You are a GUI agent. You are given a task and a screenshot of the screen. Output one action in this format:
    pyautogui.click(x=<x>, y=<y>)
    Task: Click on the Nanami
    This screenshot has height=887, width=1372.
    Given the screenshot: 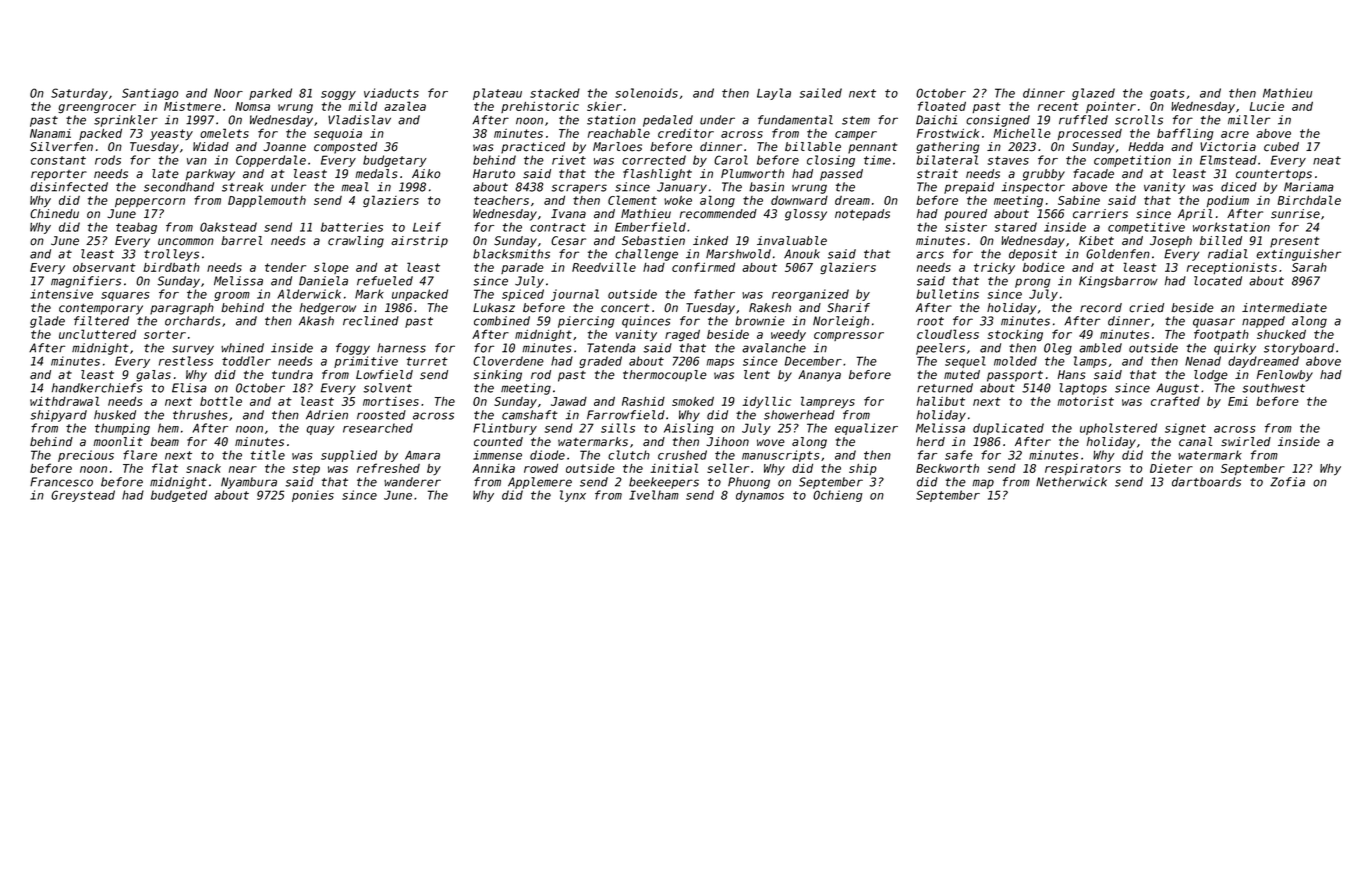 What is the action you would take?
    pyautogui.click(x=50, y=133)
